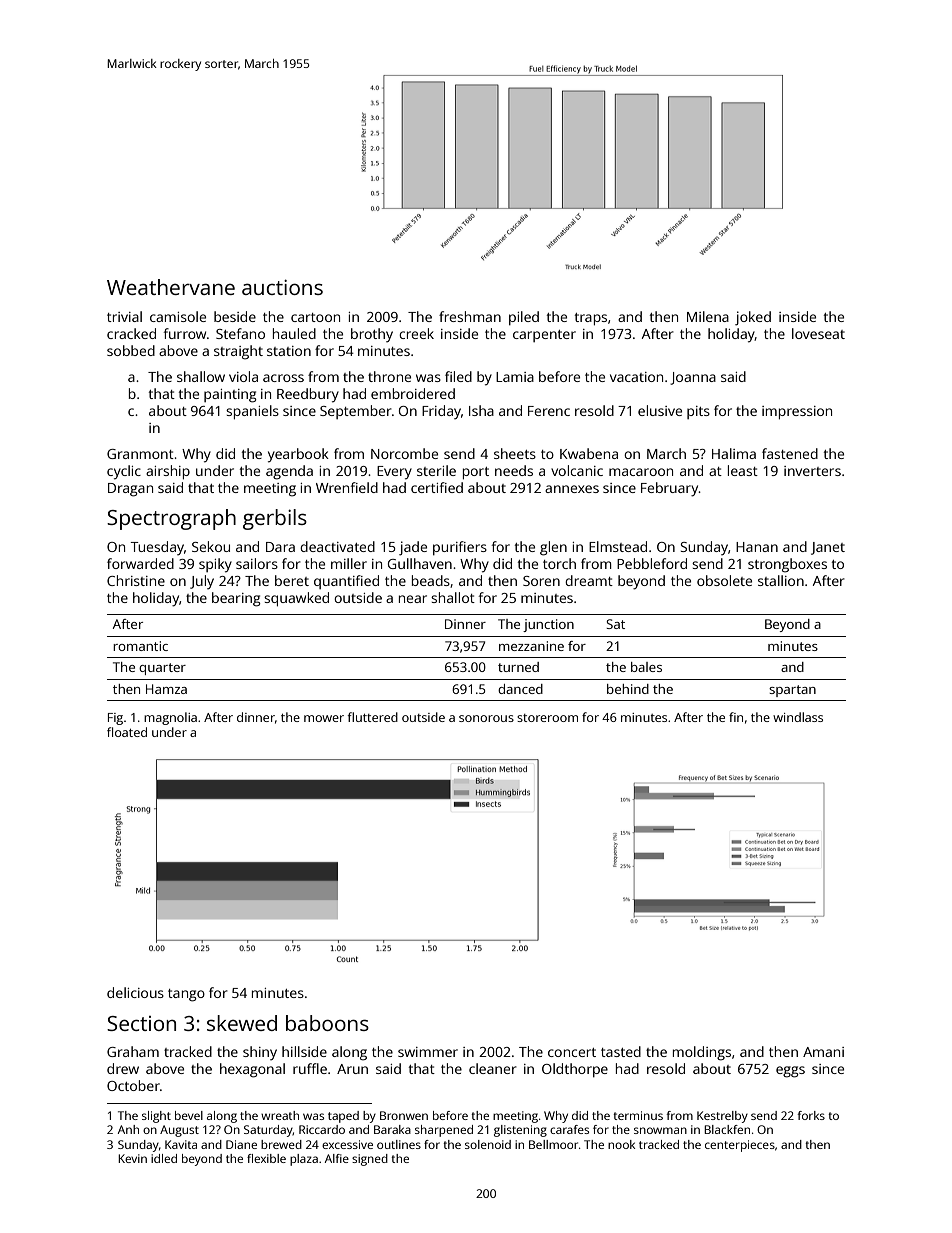  I want to click on sobbed, so click(131, 350).
